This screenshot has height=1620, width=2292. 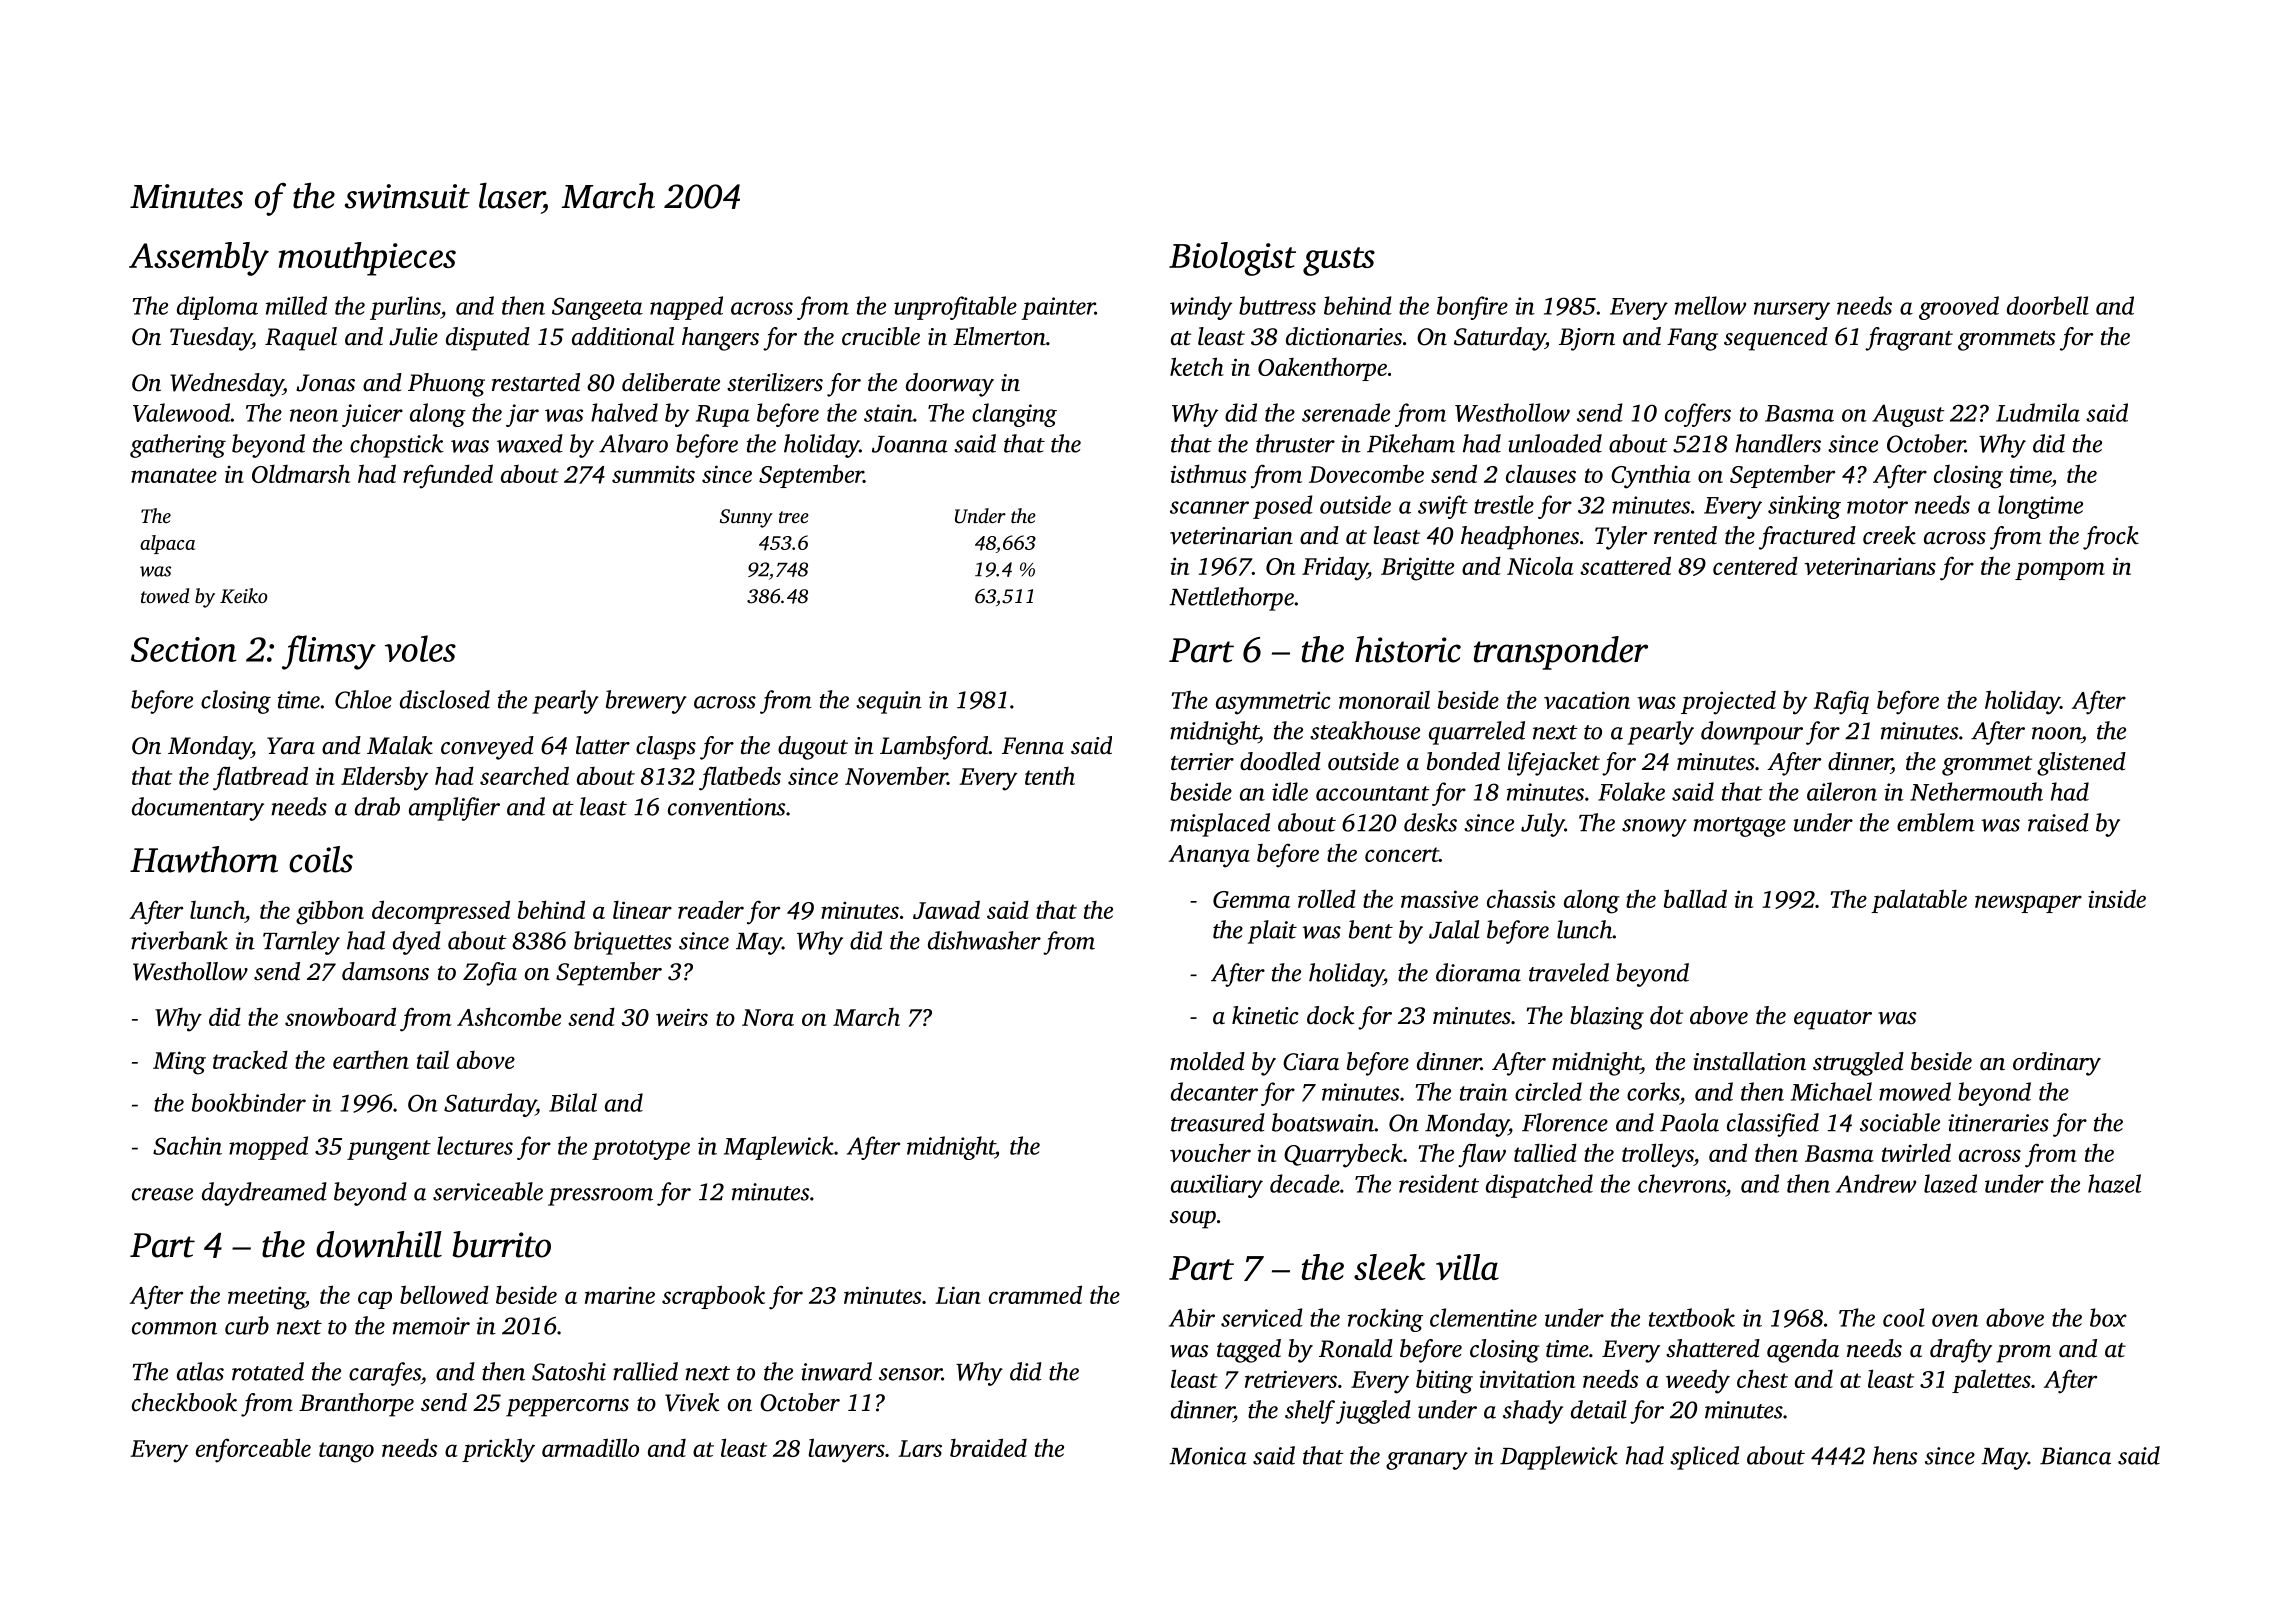 I want to click on serenade, so click(x=1346, y=412).
